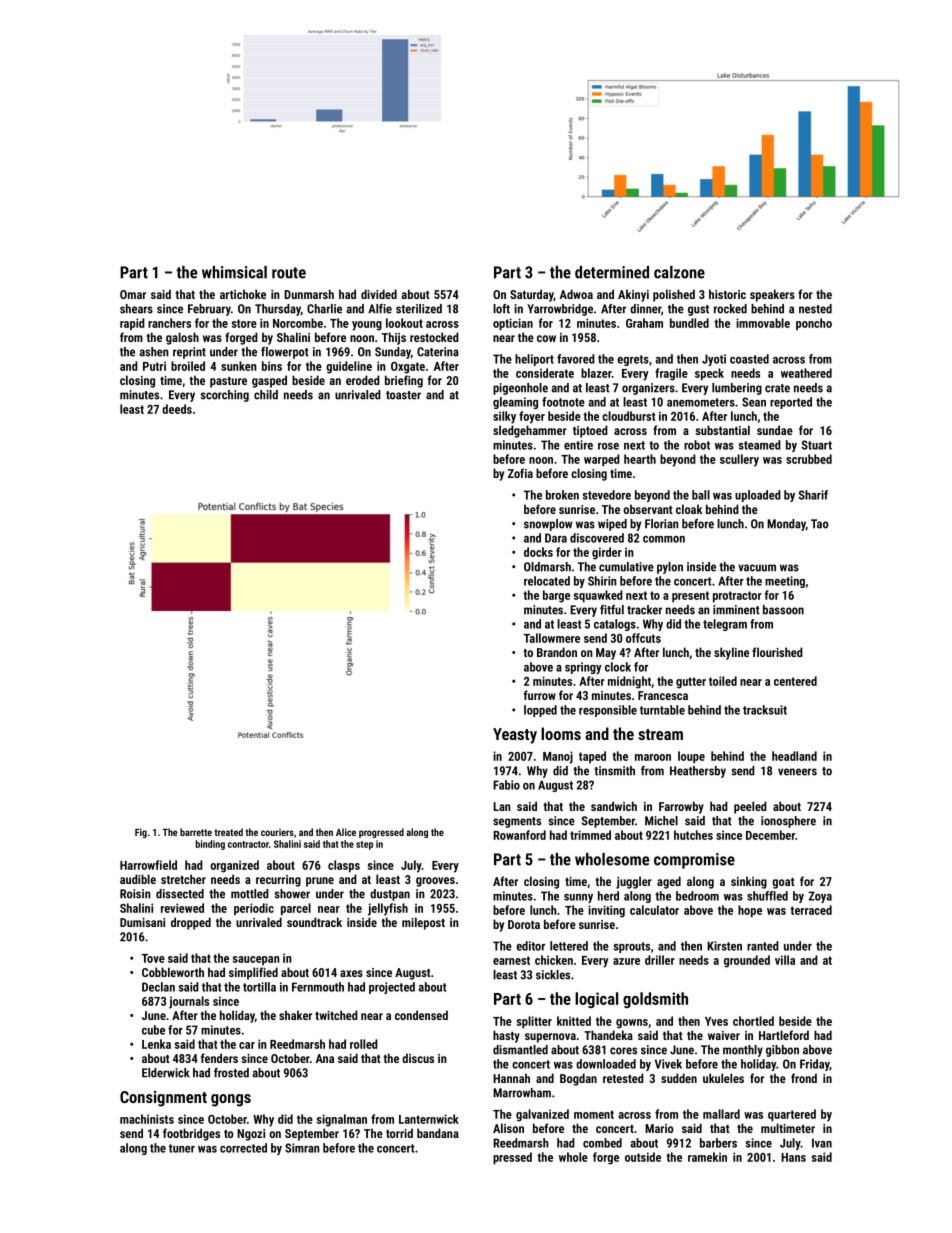  Describe the element at coordinates (772, 295) in the image. I see `speakers` at that location.
